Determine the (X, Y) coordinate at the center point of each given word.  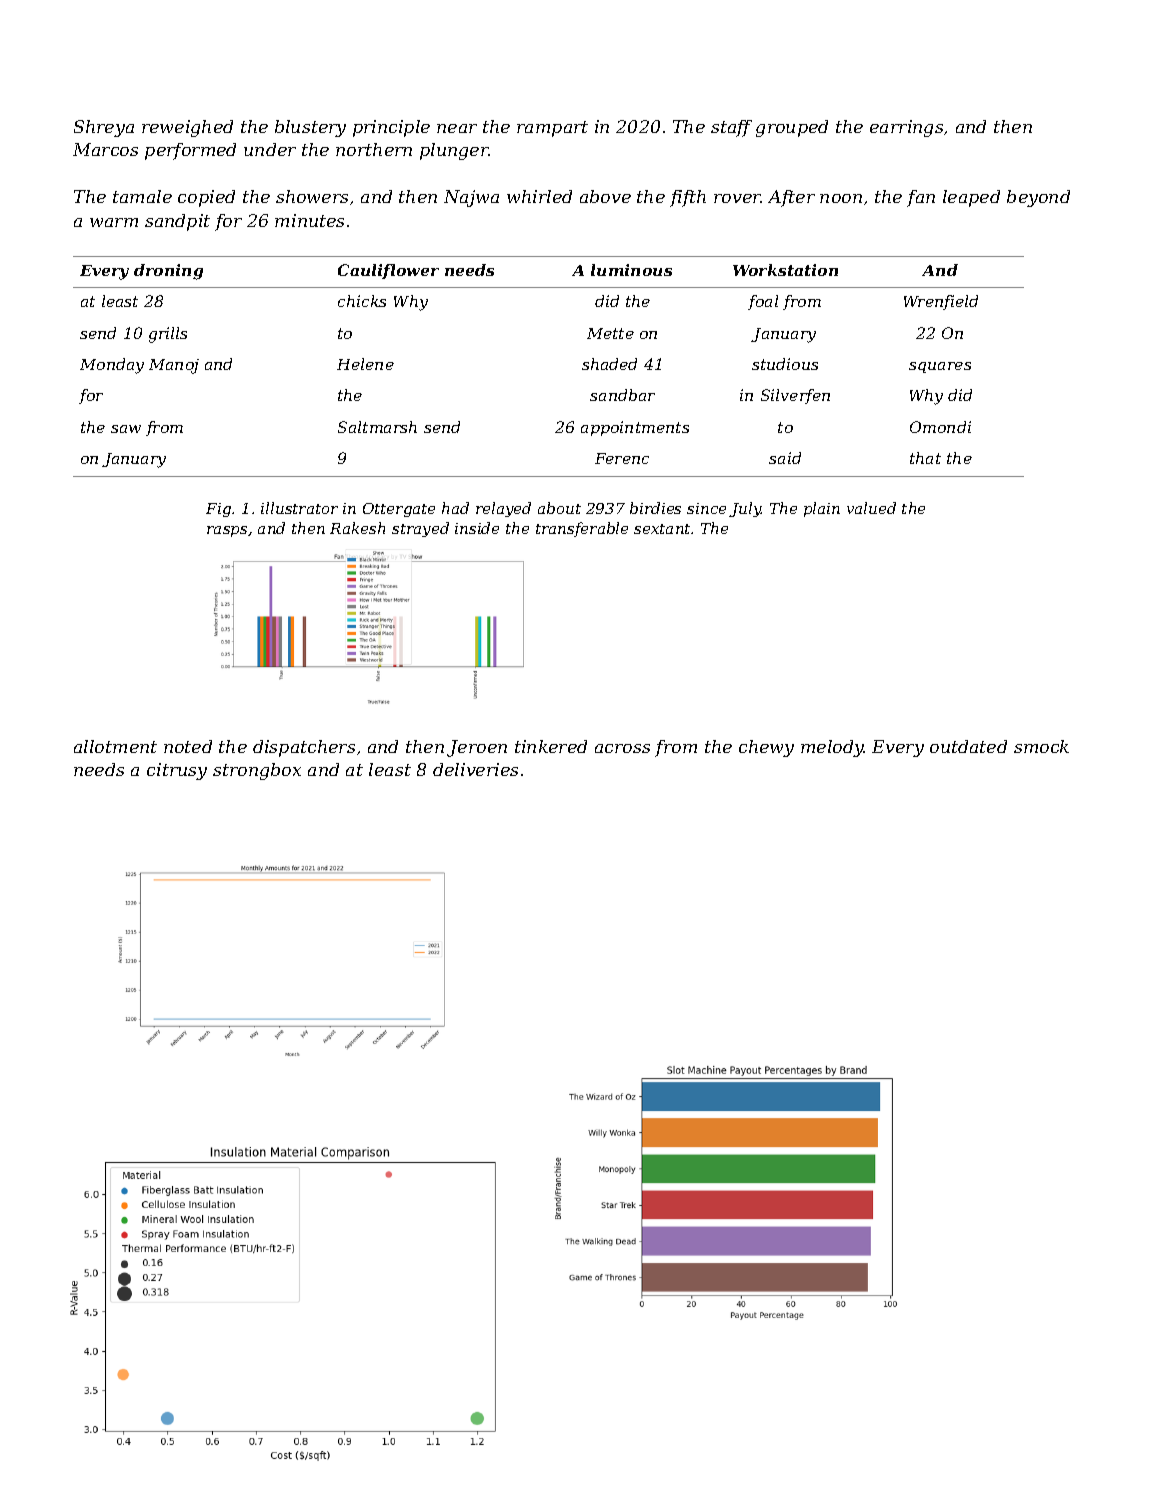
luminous (631, 270)
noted (188, 746)
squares (940, 367)
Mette (610, 333)
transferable (582, 529)
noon (841, 198)
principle (391, 128)
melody (832, 748)
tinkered (551, 746)
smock (1041, 746)
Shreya (104, 128)
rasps (227, 531)
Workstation (785, 270)
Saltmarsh (377, 427)
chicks (362, 301)
